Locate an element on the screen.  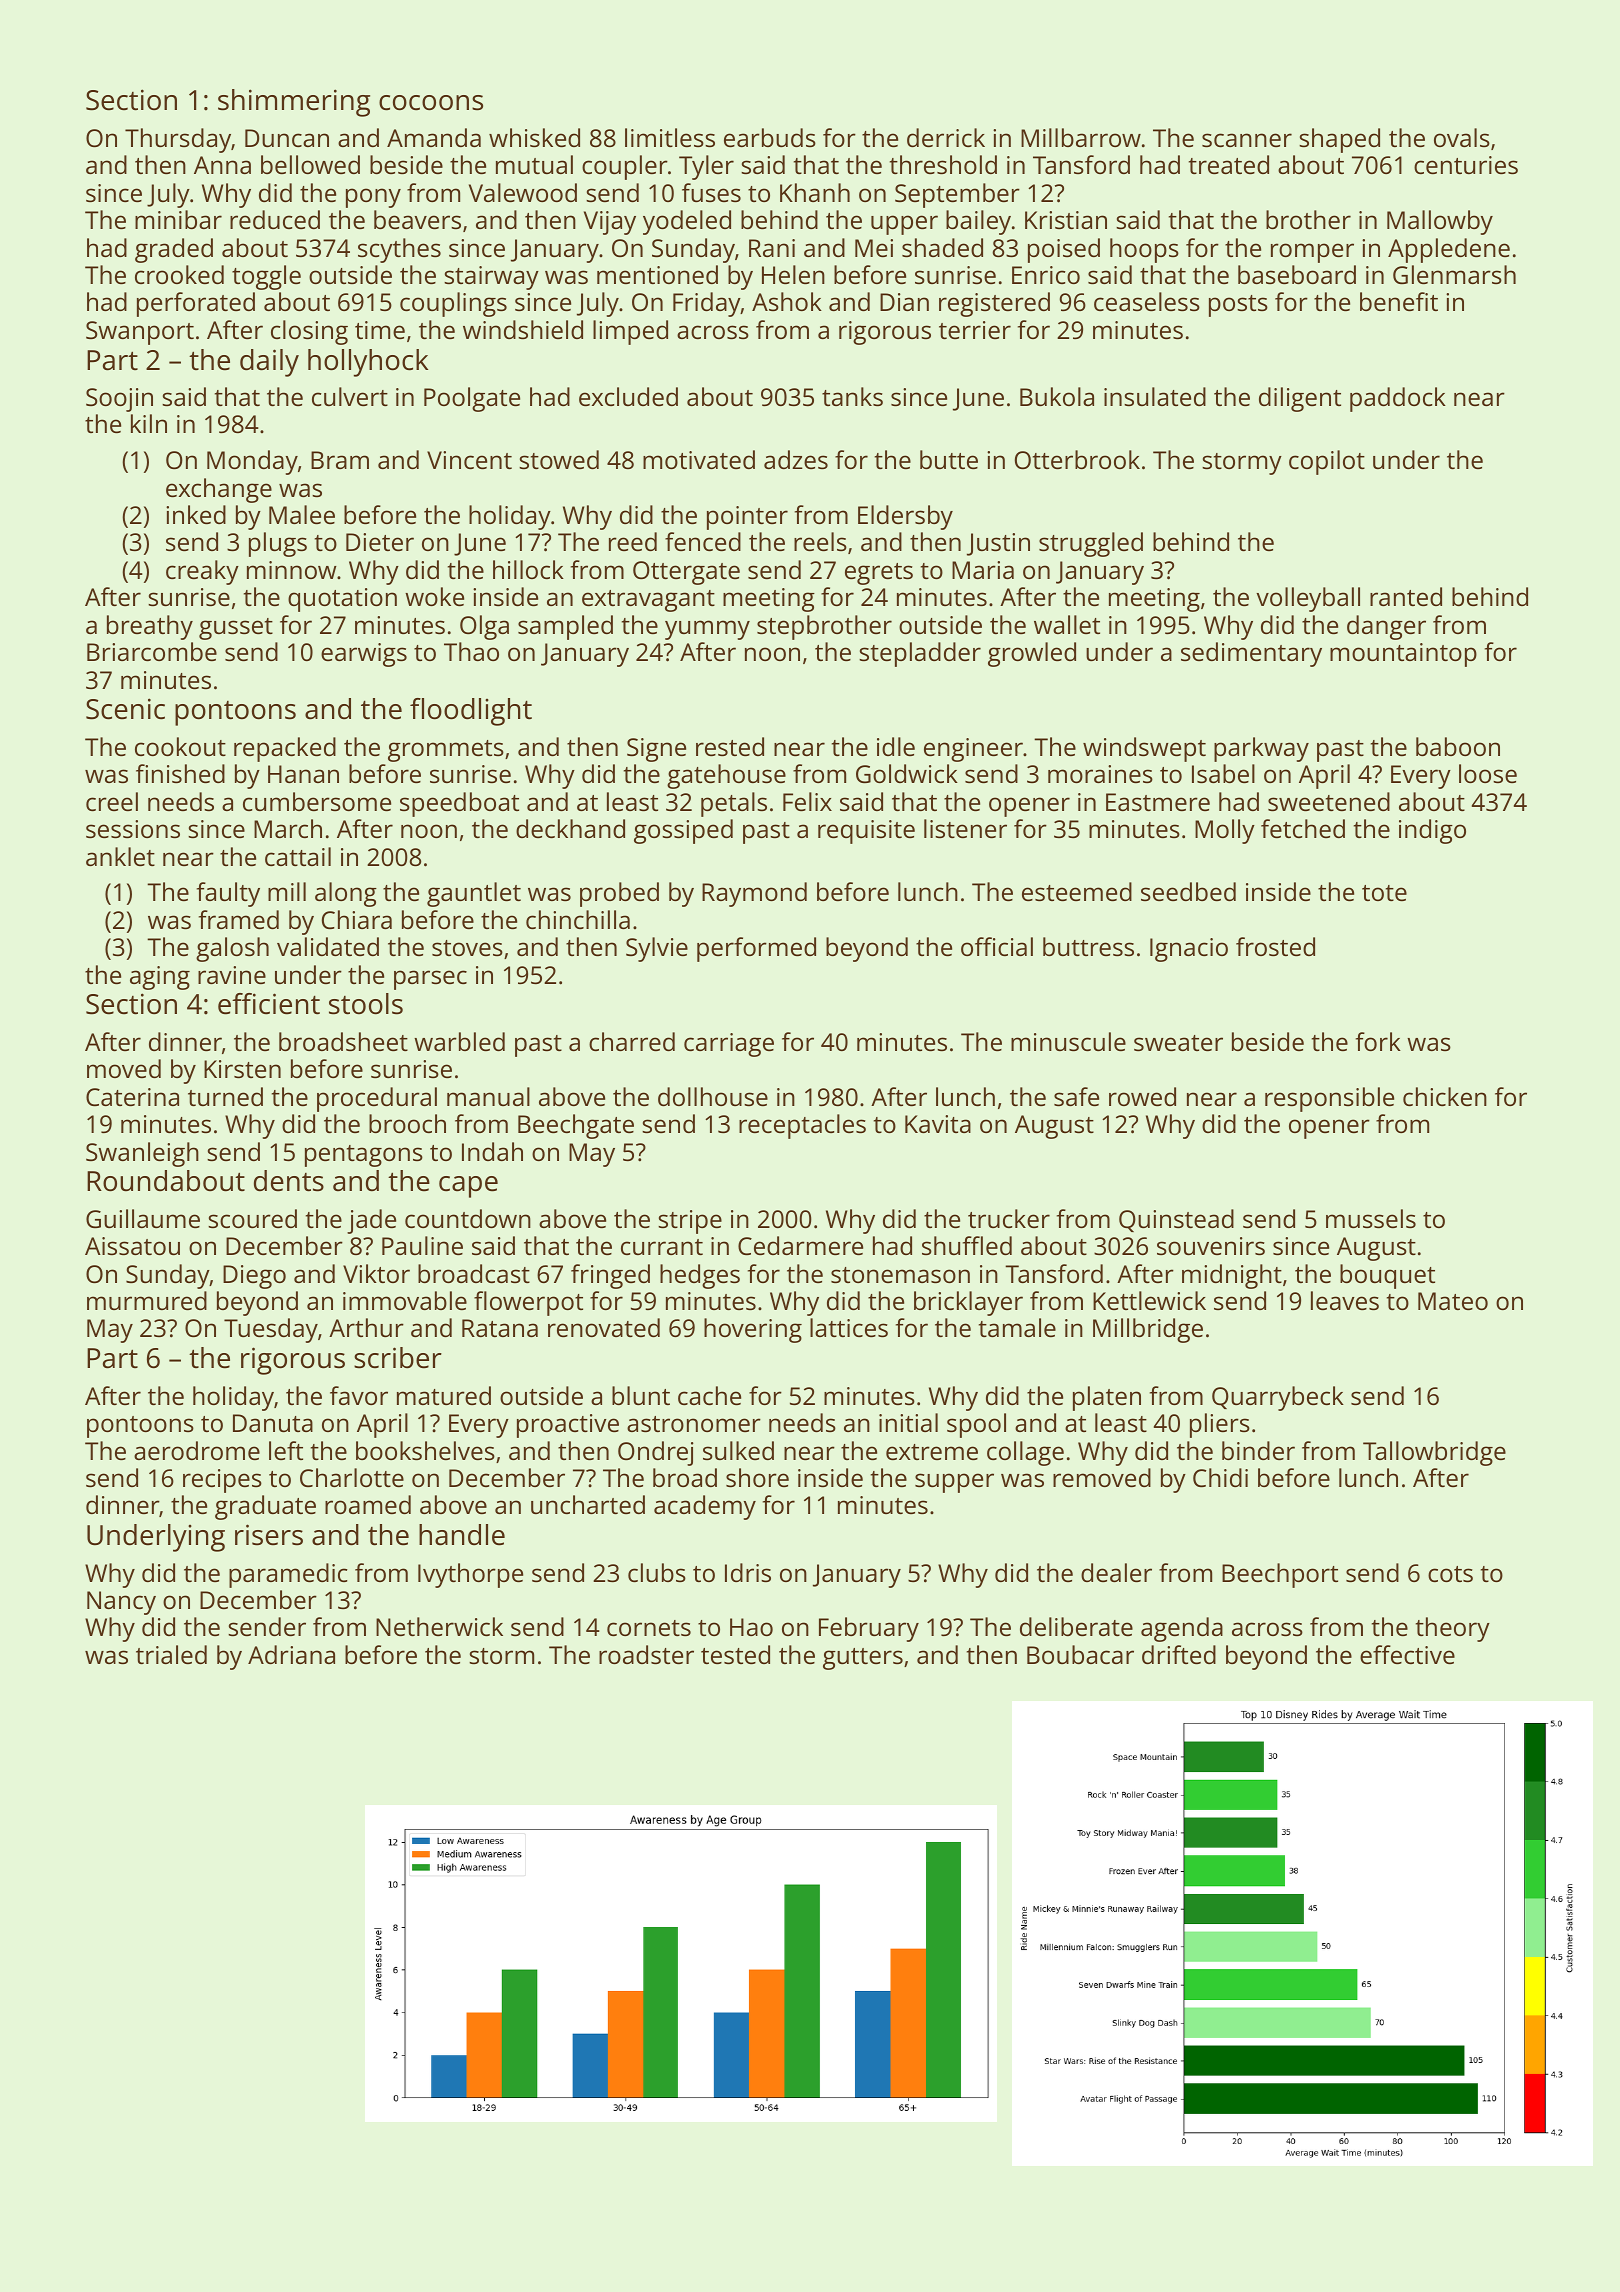
bookshelves is located at coordinates (425, 1450).
